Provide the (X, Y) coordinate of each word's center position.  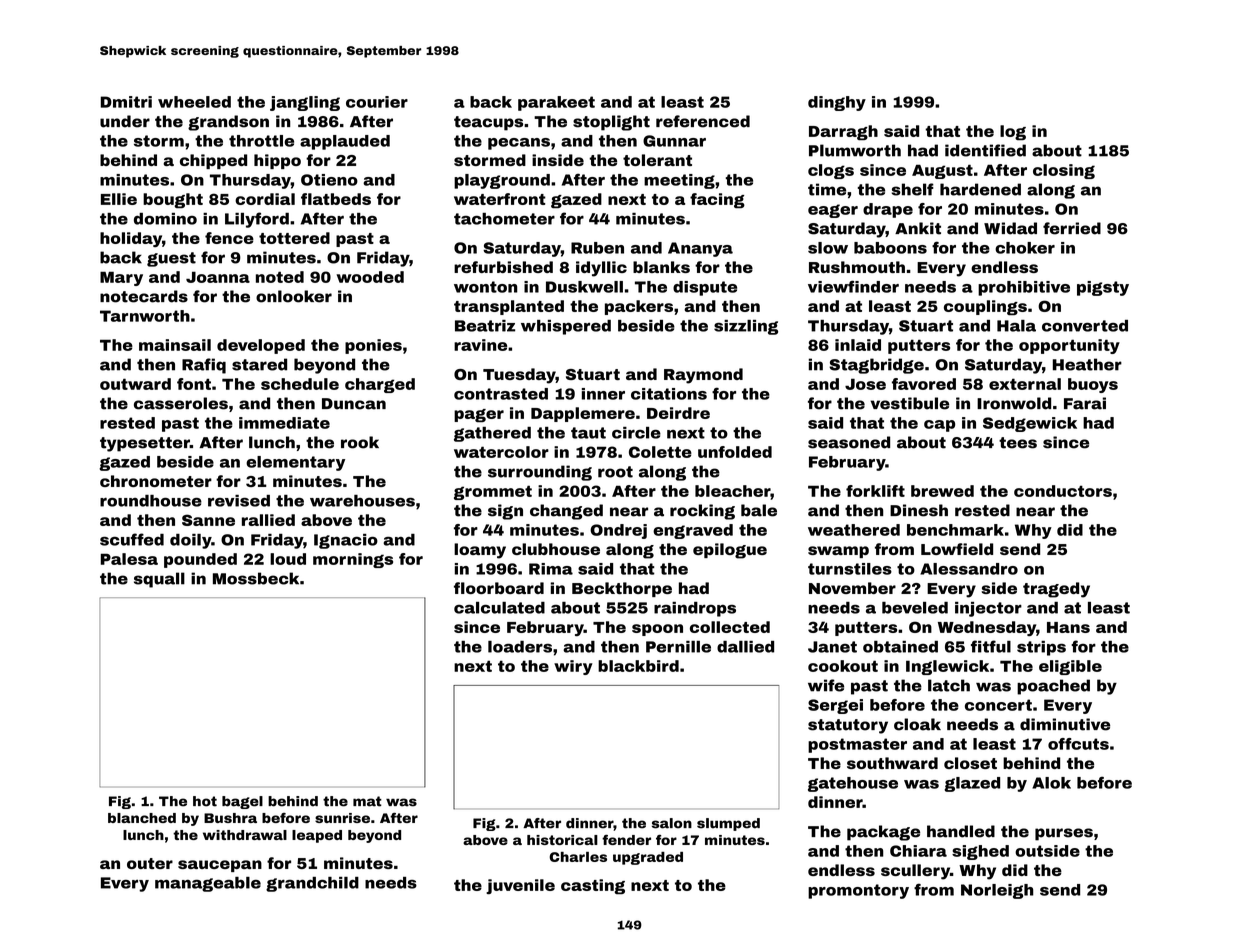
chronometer (156, 481)
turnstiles (850, 569)
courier (377, 102)
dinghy (837, 103)
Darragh (843, 133)
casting (593, 887)
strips (1041, 648)
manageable (208, 884)
